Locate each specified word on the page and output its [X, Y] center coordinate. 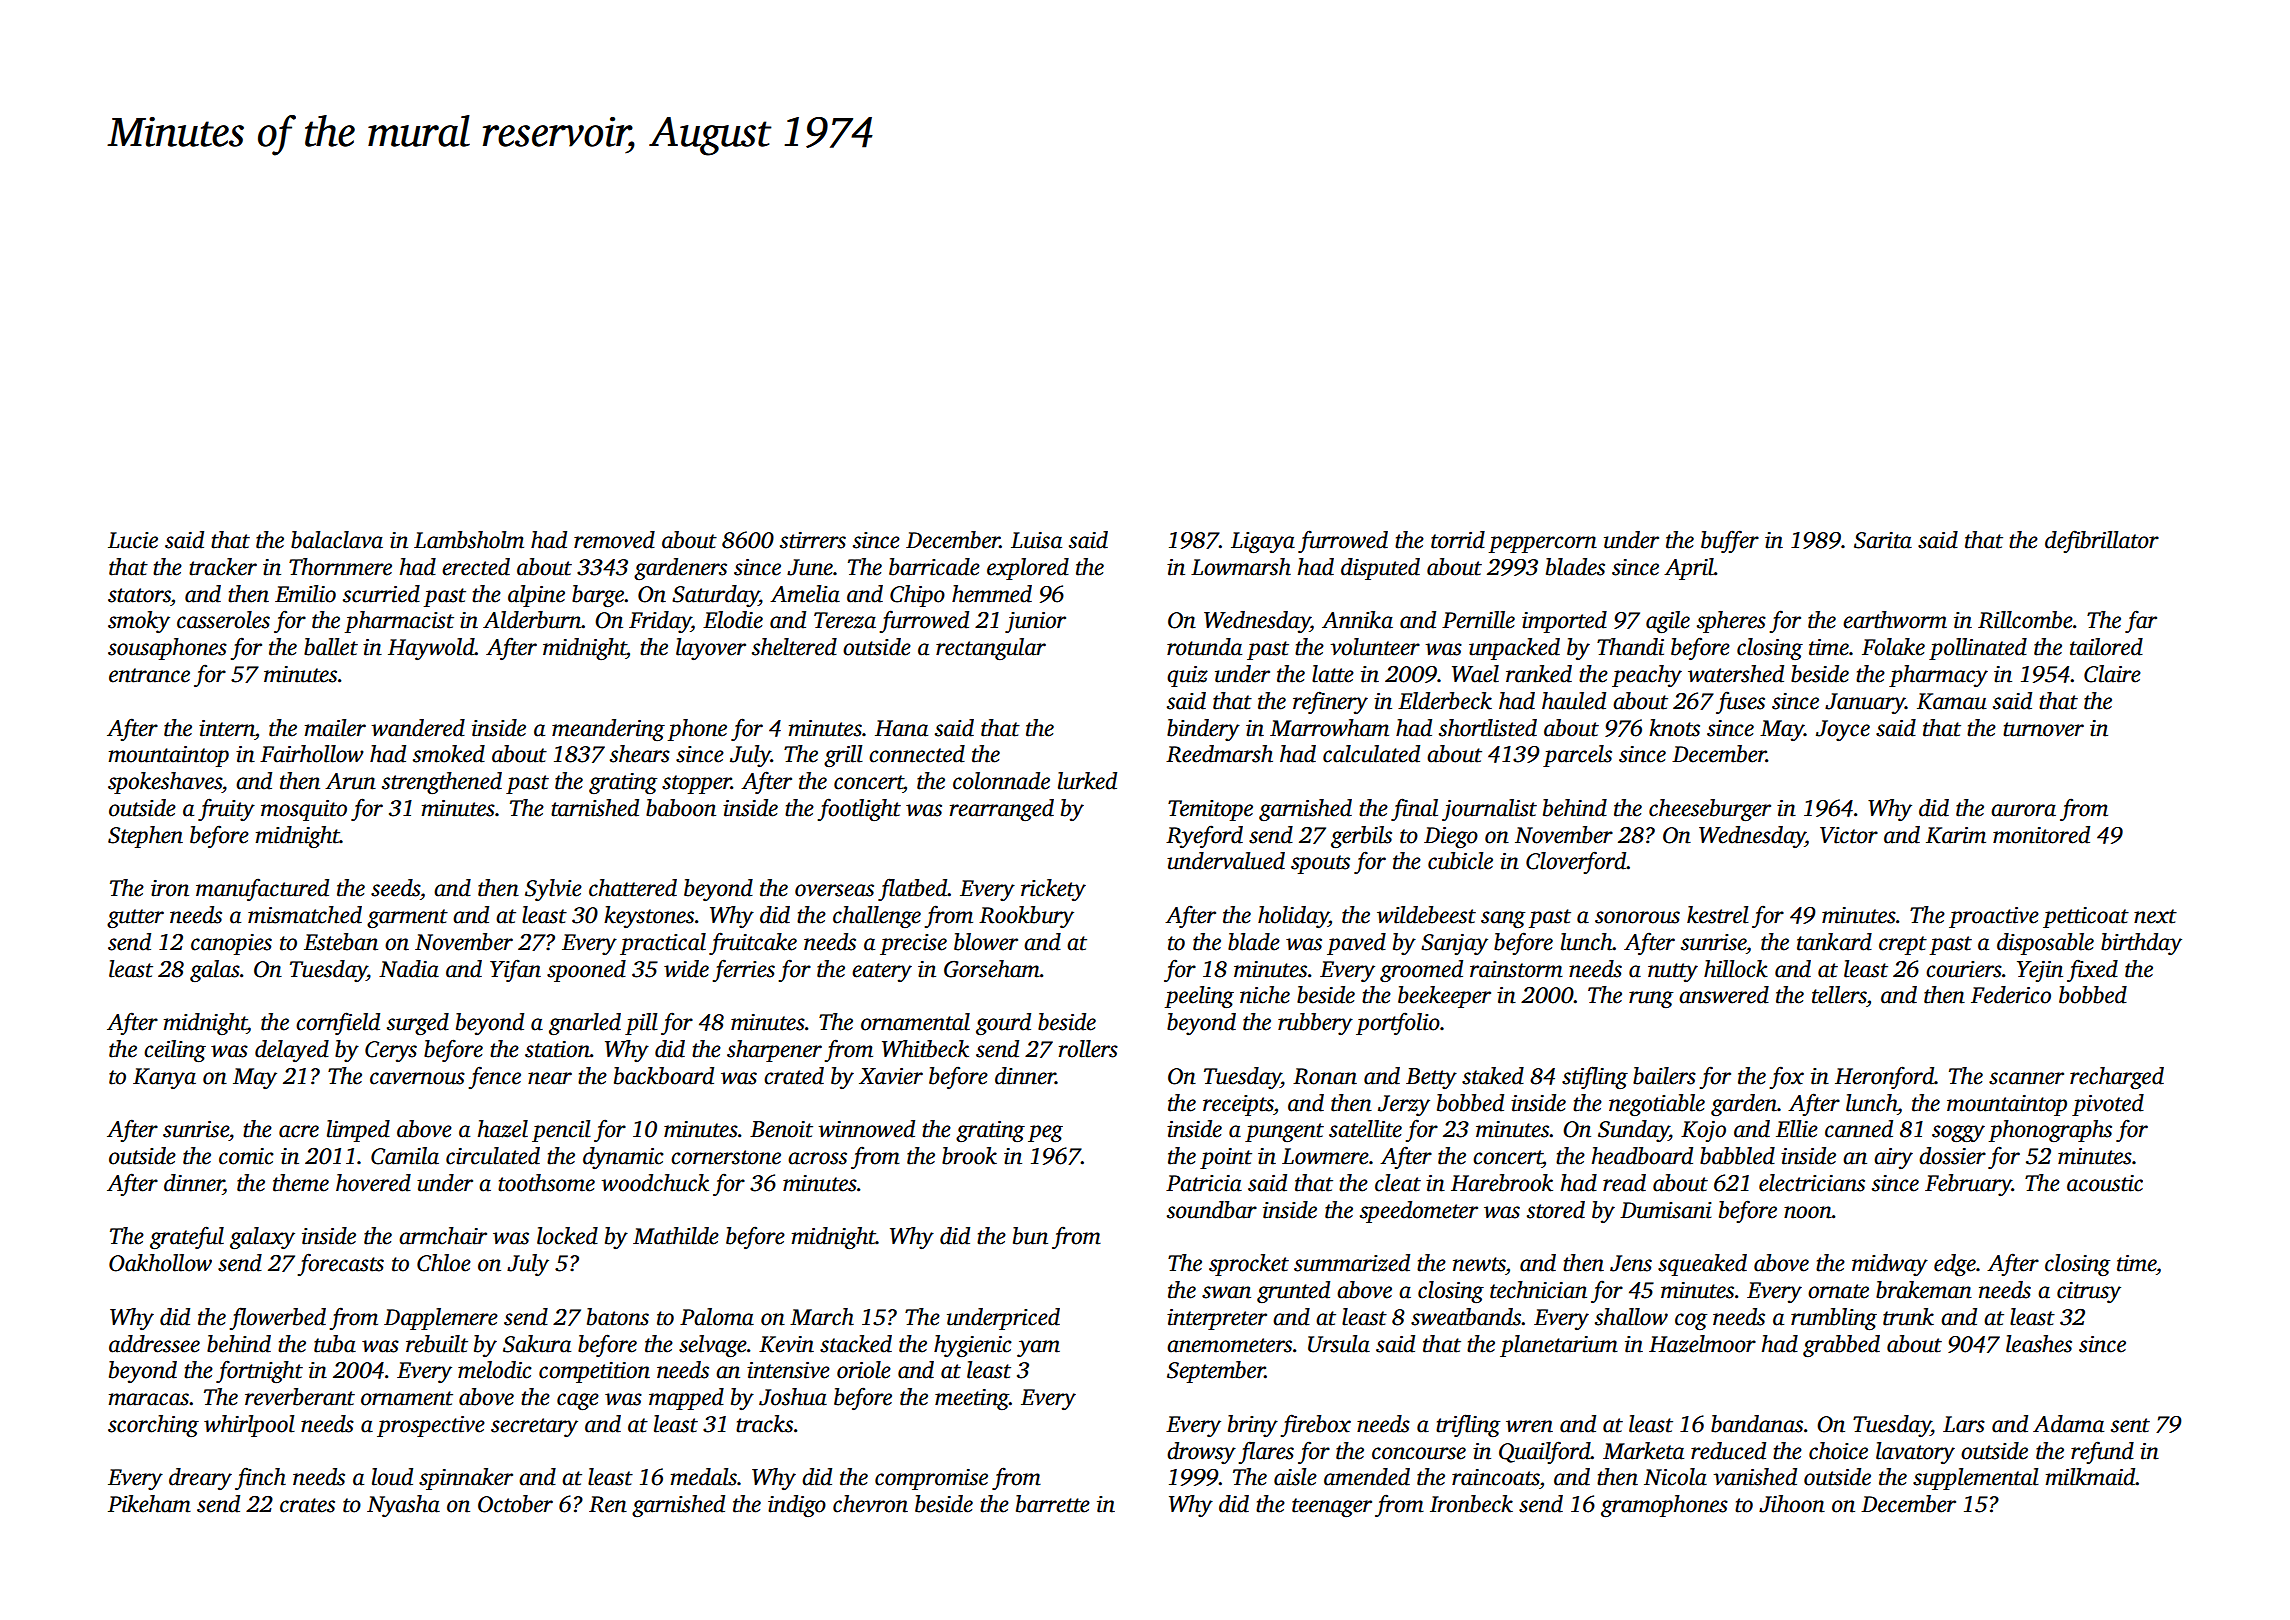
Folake [1893, 647]
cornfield [338, 1023]
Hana [901, 728]
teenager [1332, 1507]
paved [1356, 944]
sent [2130, 1425]
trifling [1468, 1425]
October [515, 1504]
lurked [1087, 781]
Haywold [431, 649]
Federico [2011, 995]
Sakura [537, 1344]
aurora [2023, 810]
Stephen [145, 837]
